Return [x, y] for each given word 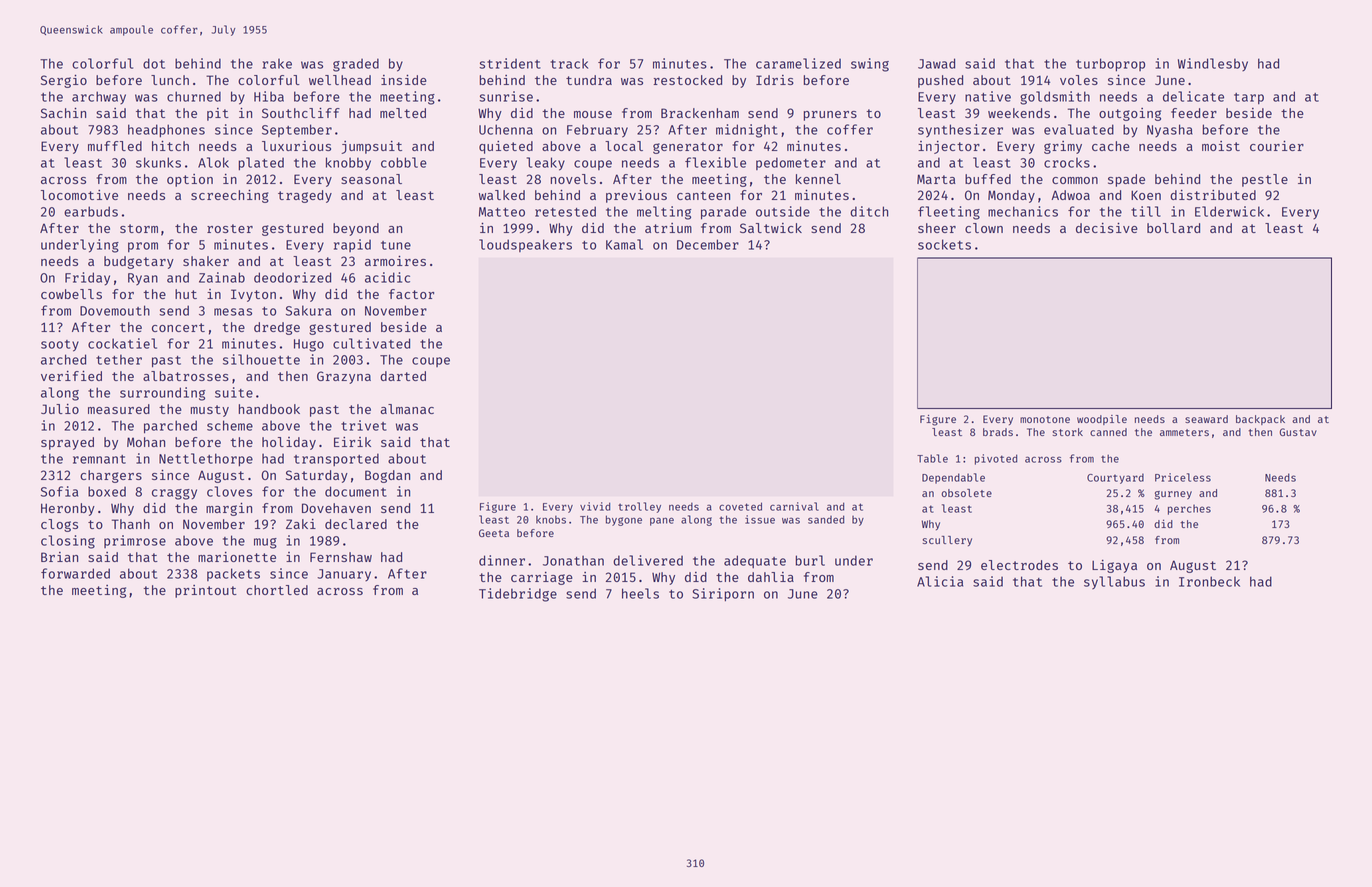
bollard [1173, 228]
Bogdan [387, 476]
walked [502, 195]
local [624, 146]
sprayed [67, 443]
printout [206, 591]
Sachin [63, 113]
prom [143, 247]
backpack [1260, 420]
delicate [1193, 96]
